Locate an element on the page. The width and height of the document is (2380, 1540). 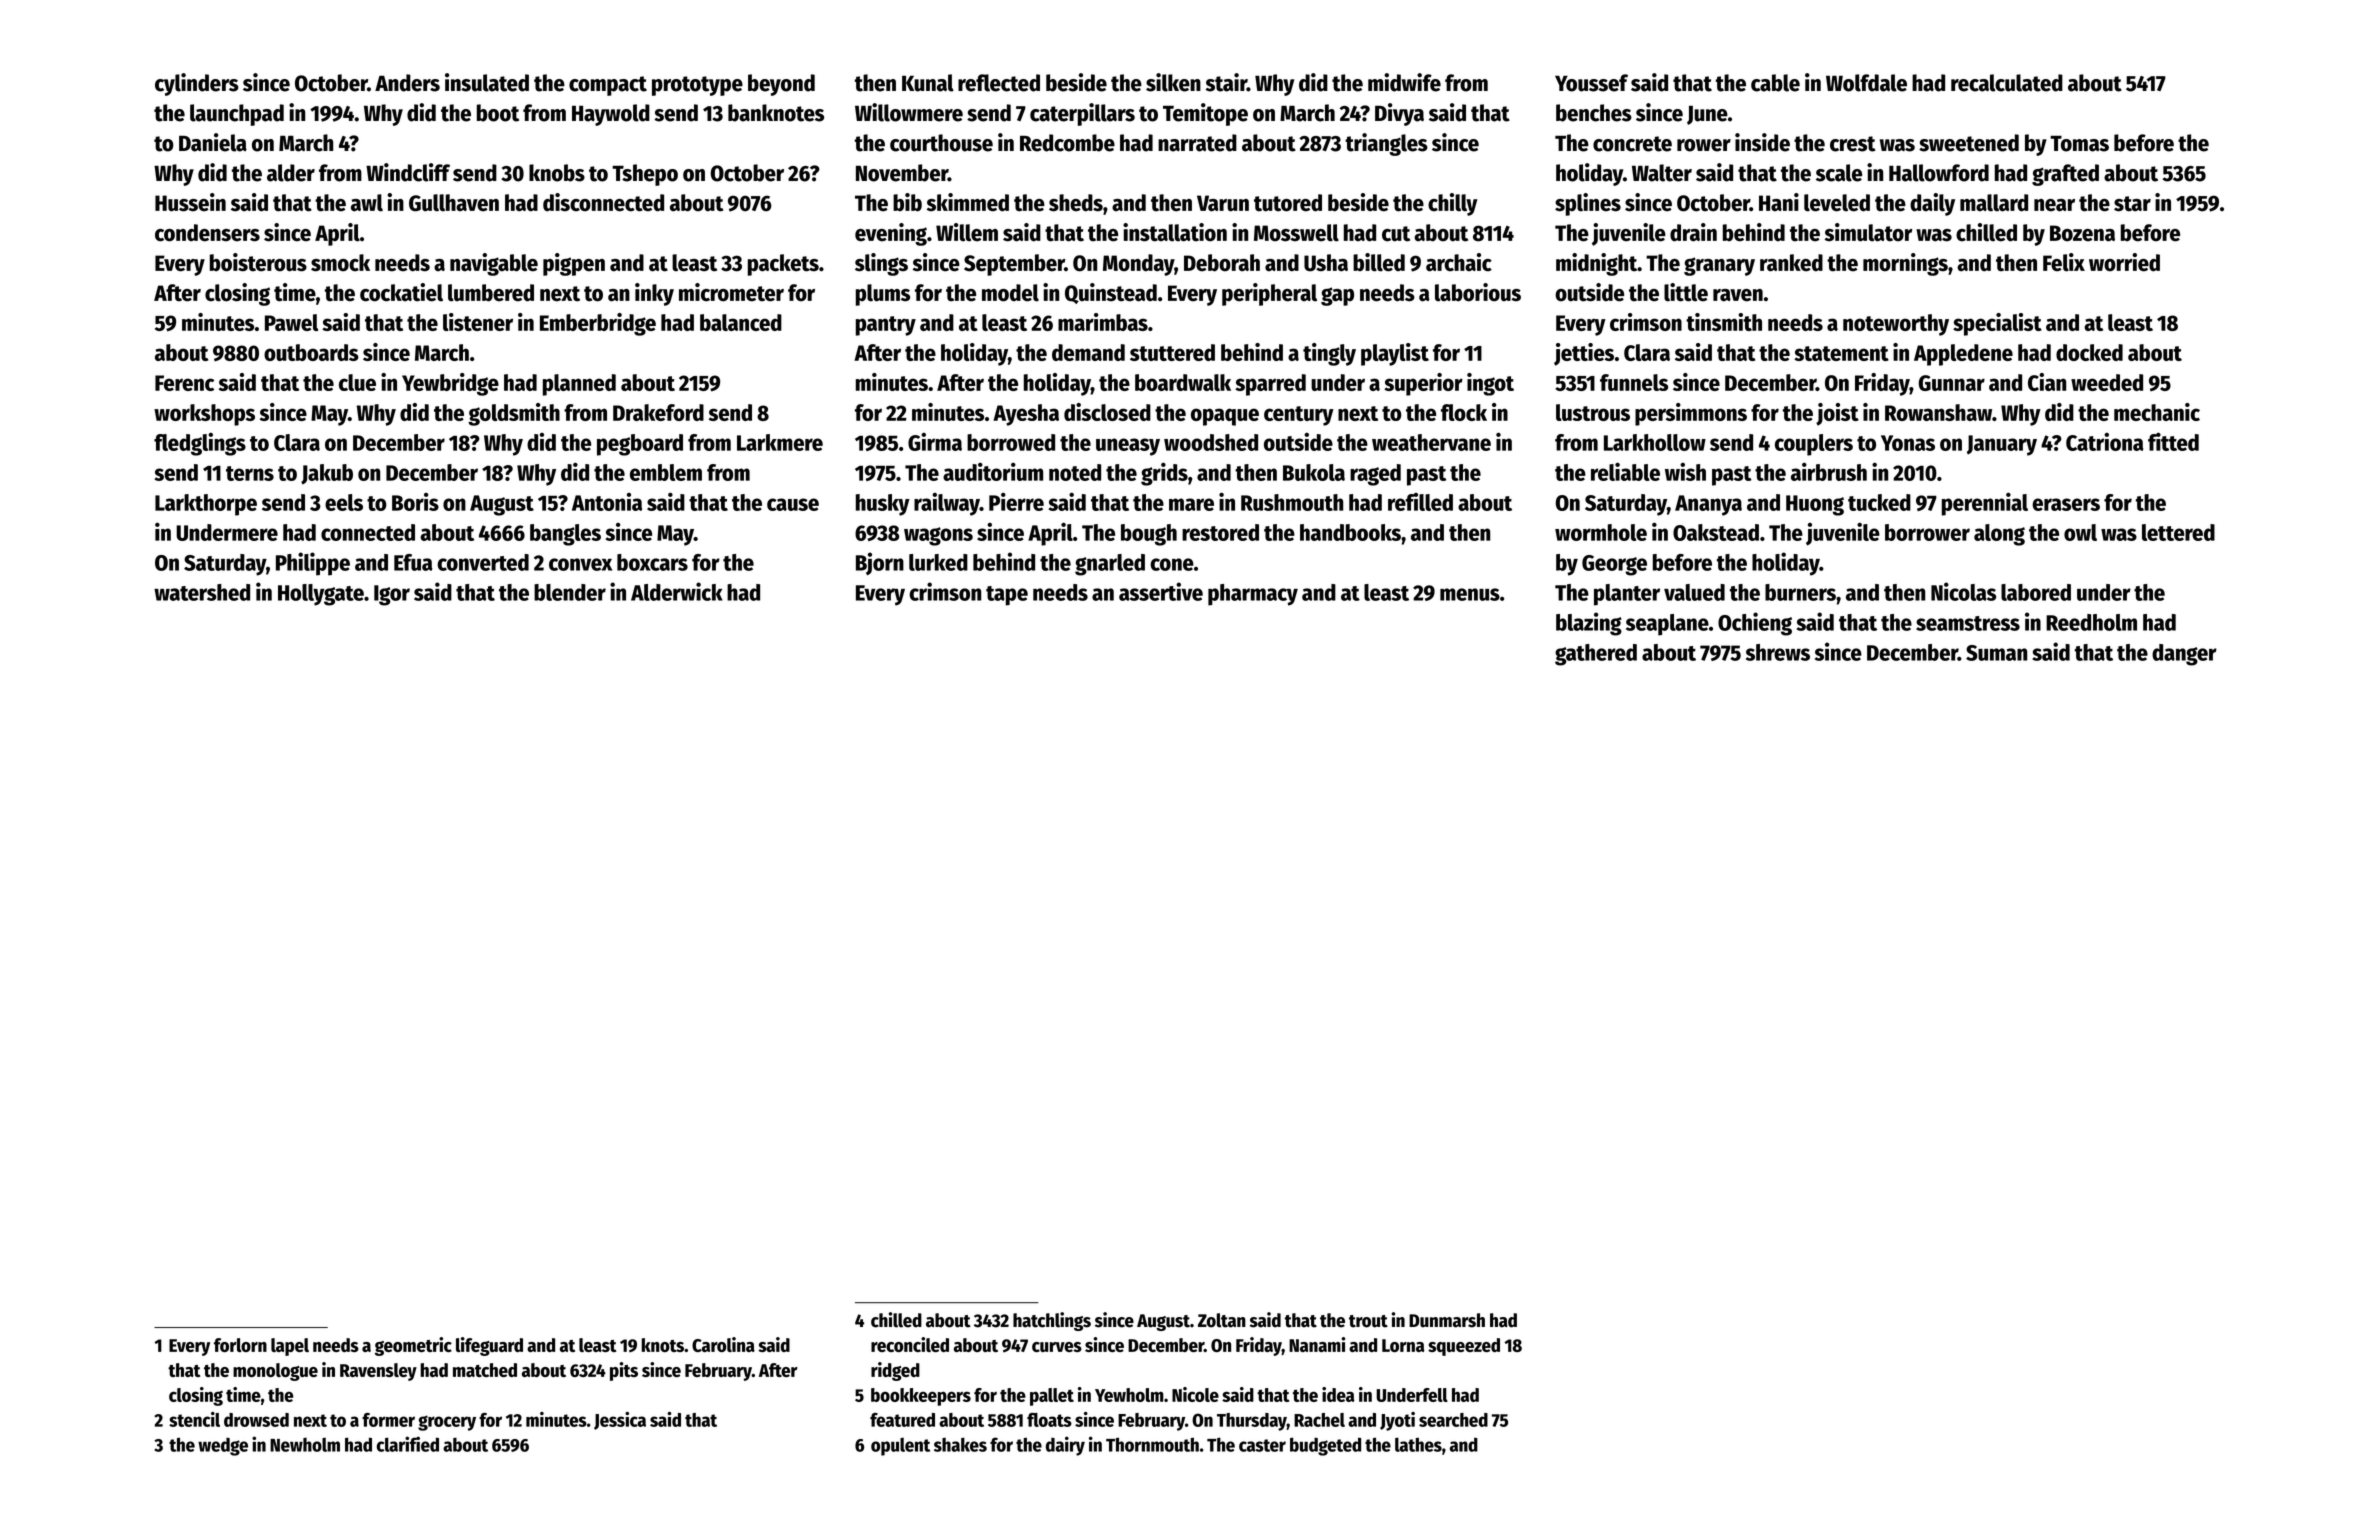
shrews is located at coordinates (1778, 652).
